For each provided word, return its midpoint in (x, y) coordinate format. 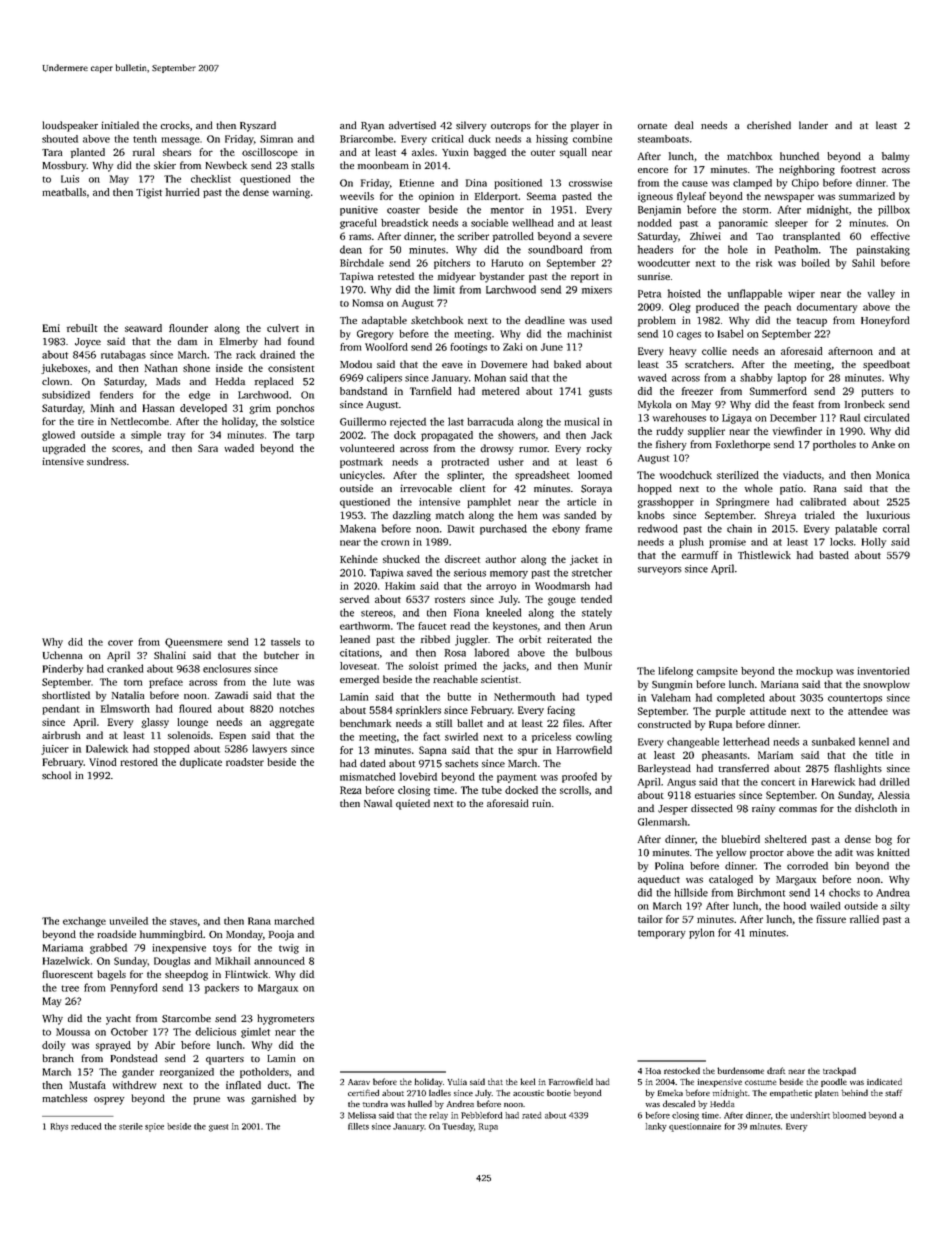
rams (360, 237)
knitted (893, 852)
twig (289, 949)
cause (695, 184)
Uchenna (63, 655)
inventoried (883, 671)
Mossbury (64, 166)
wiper (801, 295)
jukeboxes (64, 369)
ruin (541, 803)
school (56, 775)
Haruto (507, 263)
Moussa (73, 1032)
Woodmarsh (562, 586)
